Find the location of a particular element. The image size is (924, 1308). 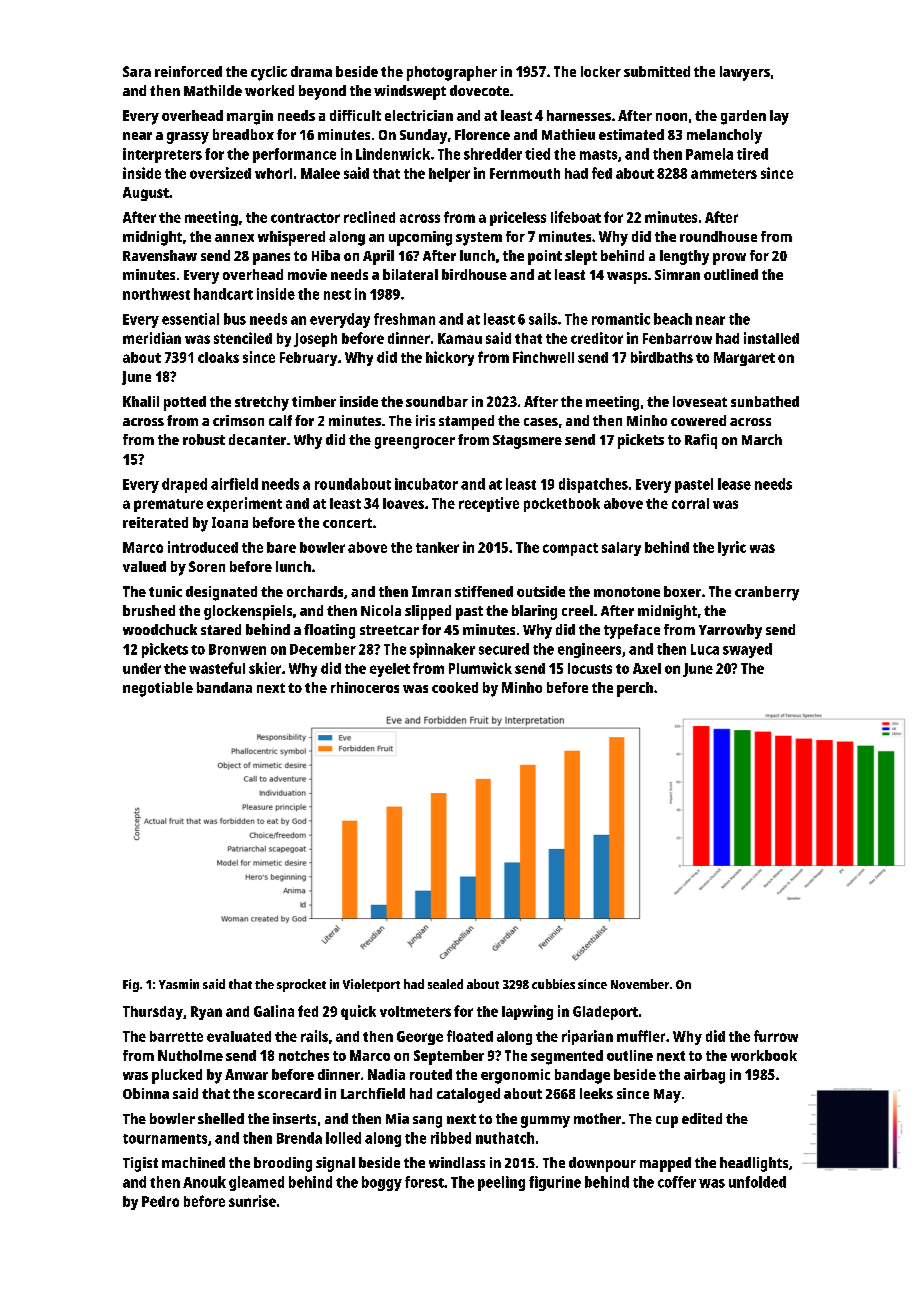

meridian is located at coordinates (152, 338).
